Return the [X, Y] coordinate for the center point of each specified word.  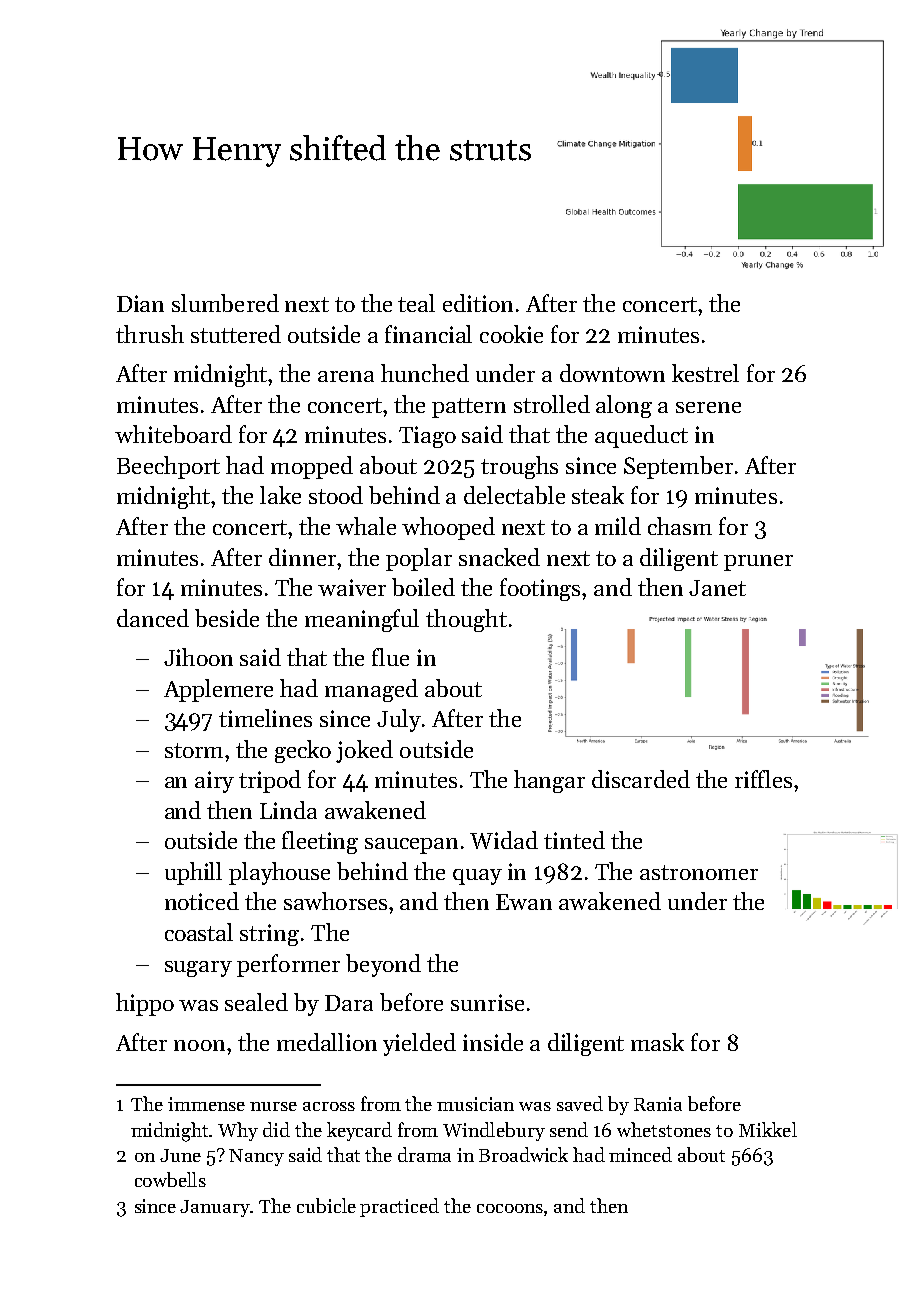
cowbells [170, 1179]
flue [390, 657]
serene [708, 407]
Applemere [218, 690]
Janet [717, 588]
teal [416, 303]
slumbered [225, 303]
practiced [399, 1207]
